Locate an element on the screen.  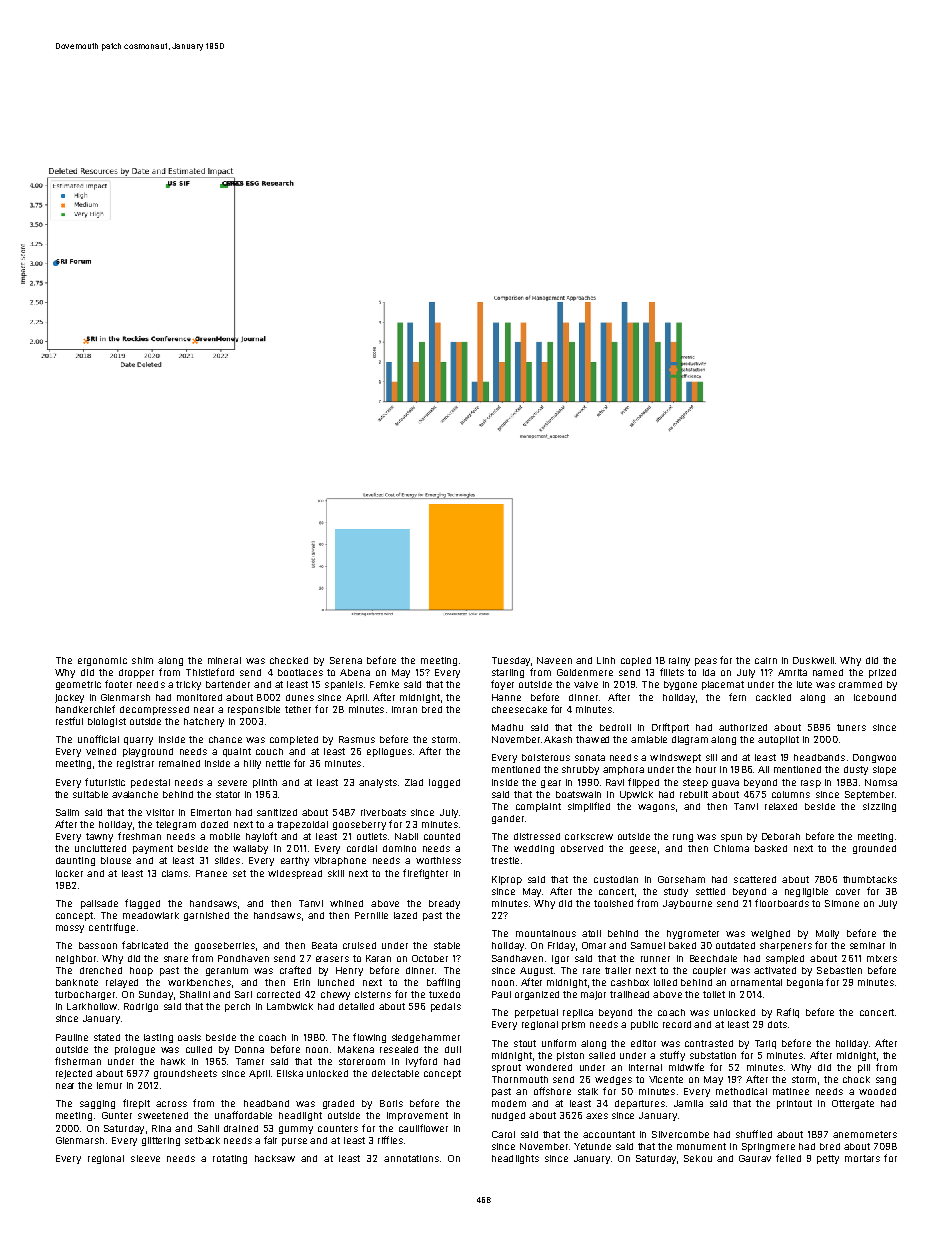
baffling is located at coordinates (443, 983).
